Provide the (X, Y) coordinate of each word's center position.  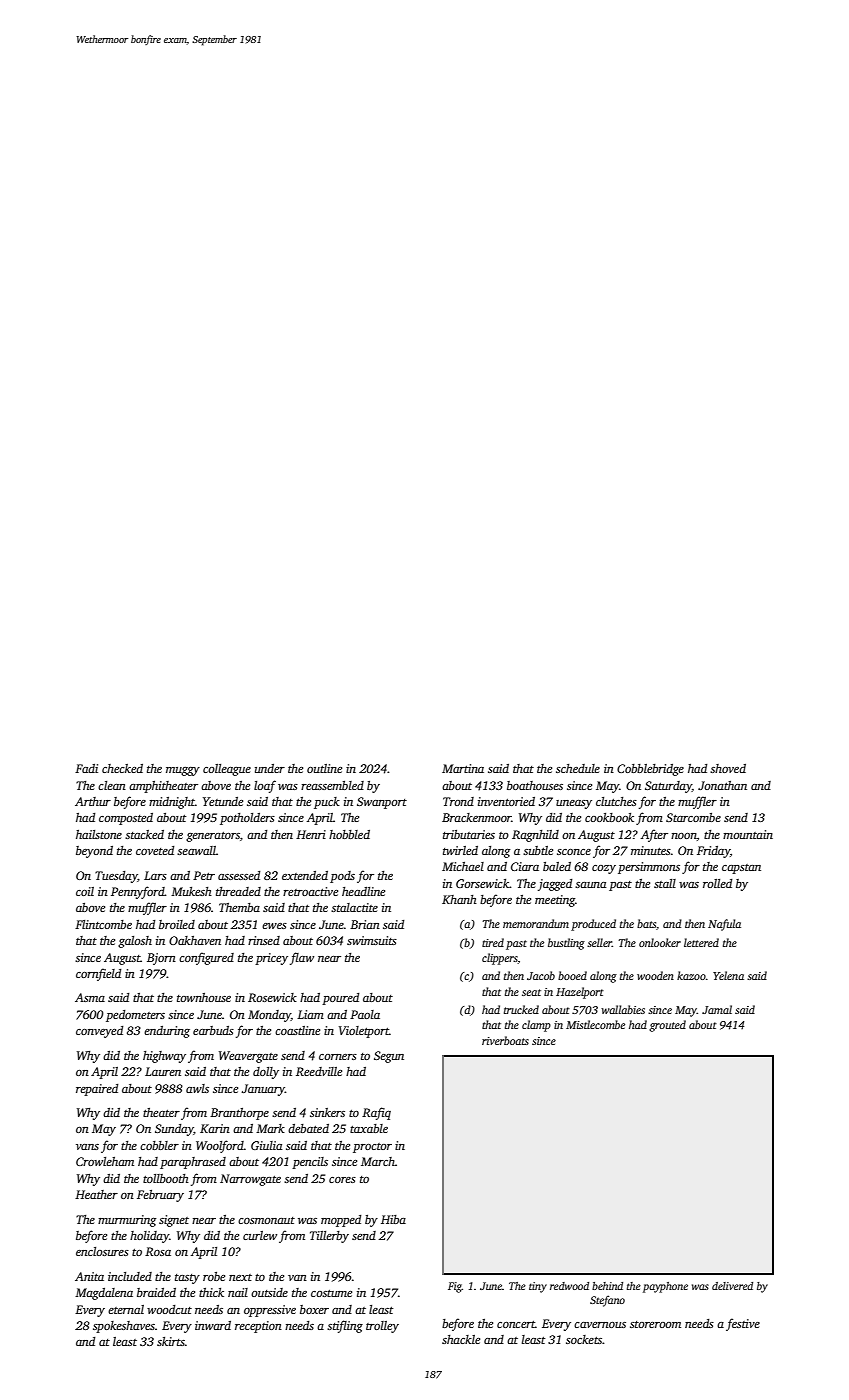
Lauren (163, 1071)
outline (324, 768)
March (378, 1161)
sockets (584, 1339)
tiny (538, 1287)
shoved (728, 768)
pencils (310, 1163)
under (270, 768)
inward (213, 1325)
